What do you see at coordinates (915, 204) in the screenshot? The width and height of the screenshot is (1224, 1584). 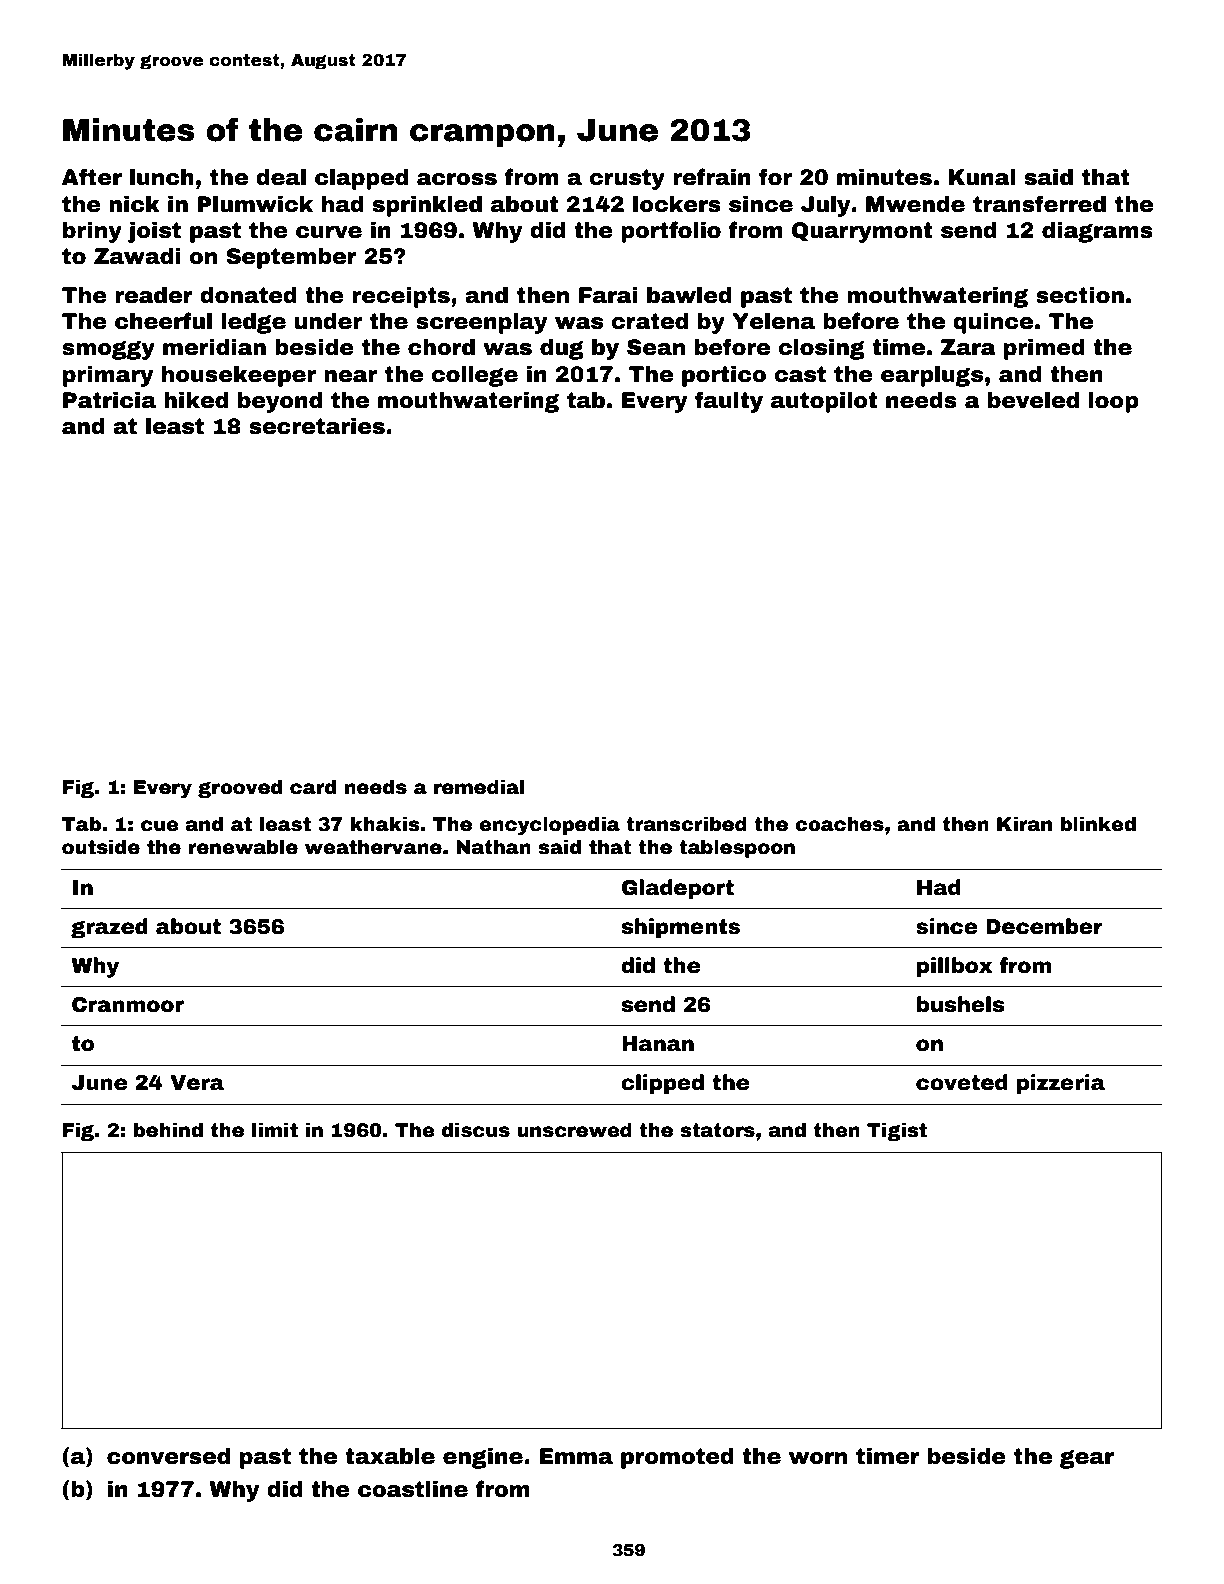 I see `Mwende` at bounding box center [915, 204].
